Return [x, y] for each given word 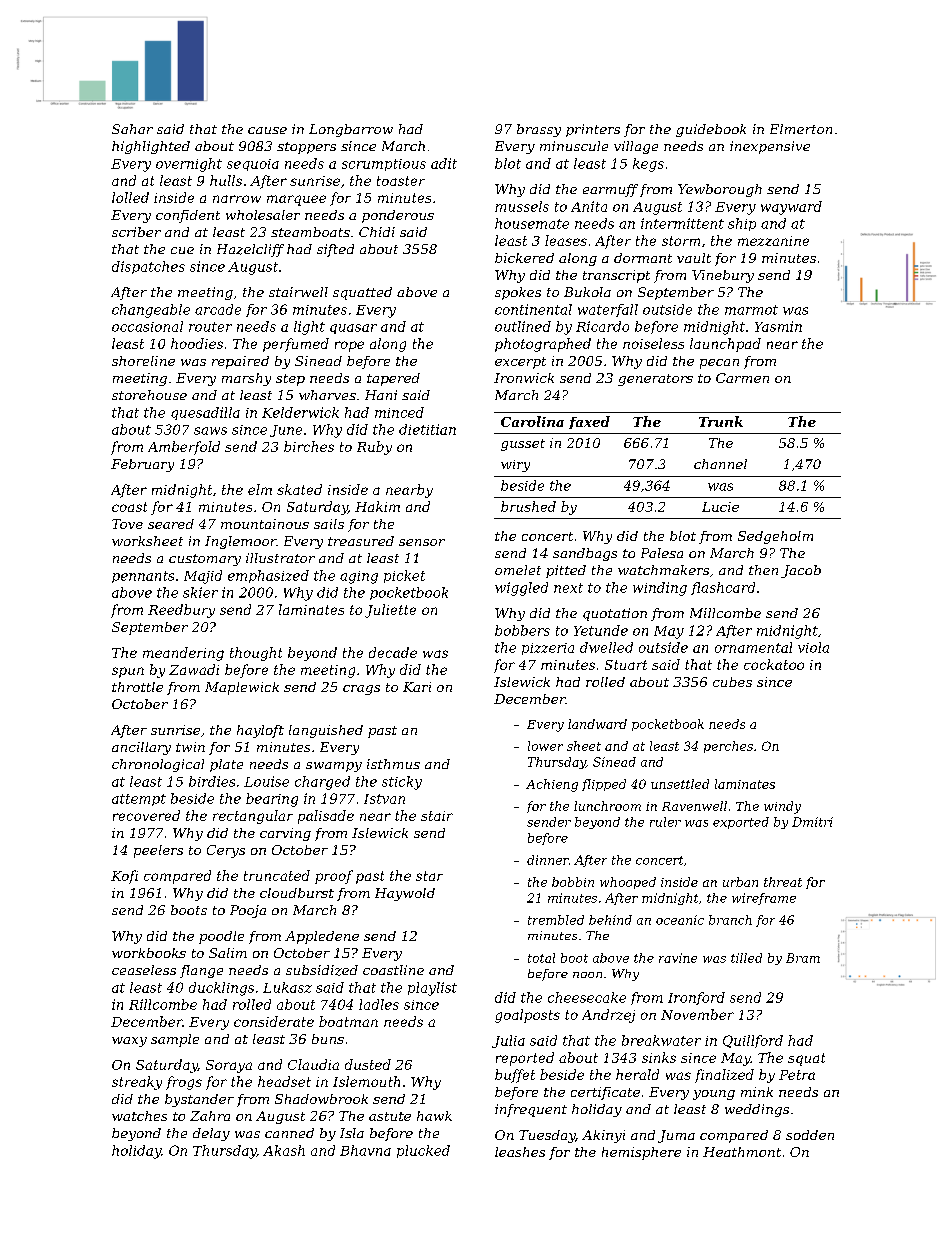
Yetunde [601, 630]
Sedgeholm [775, 537]
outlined [523, 326]
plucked [423, 1151]
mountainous [265, 524]
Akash [284, 1150]
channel [720, 464]
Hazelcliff [250, 250]
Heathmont [742, 1152]
